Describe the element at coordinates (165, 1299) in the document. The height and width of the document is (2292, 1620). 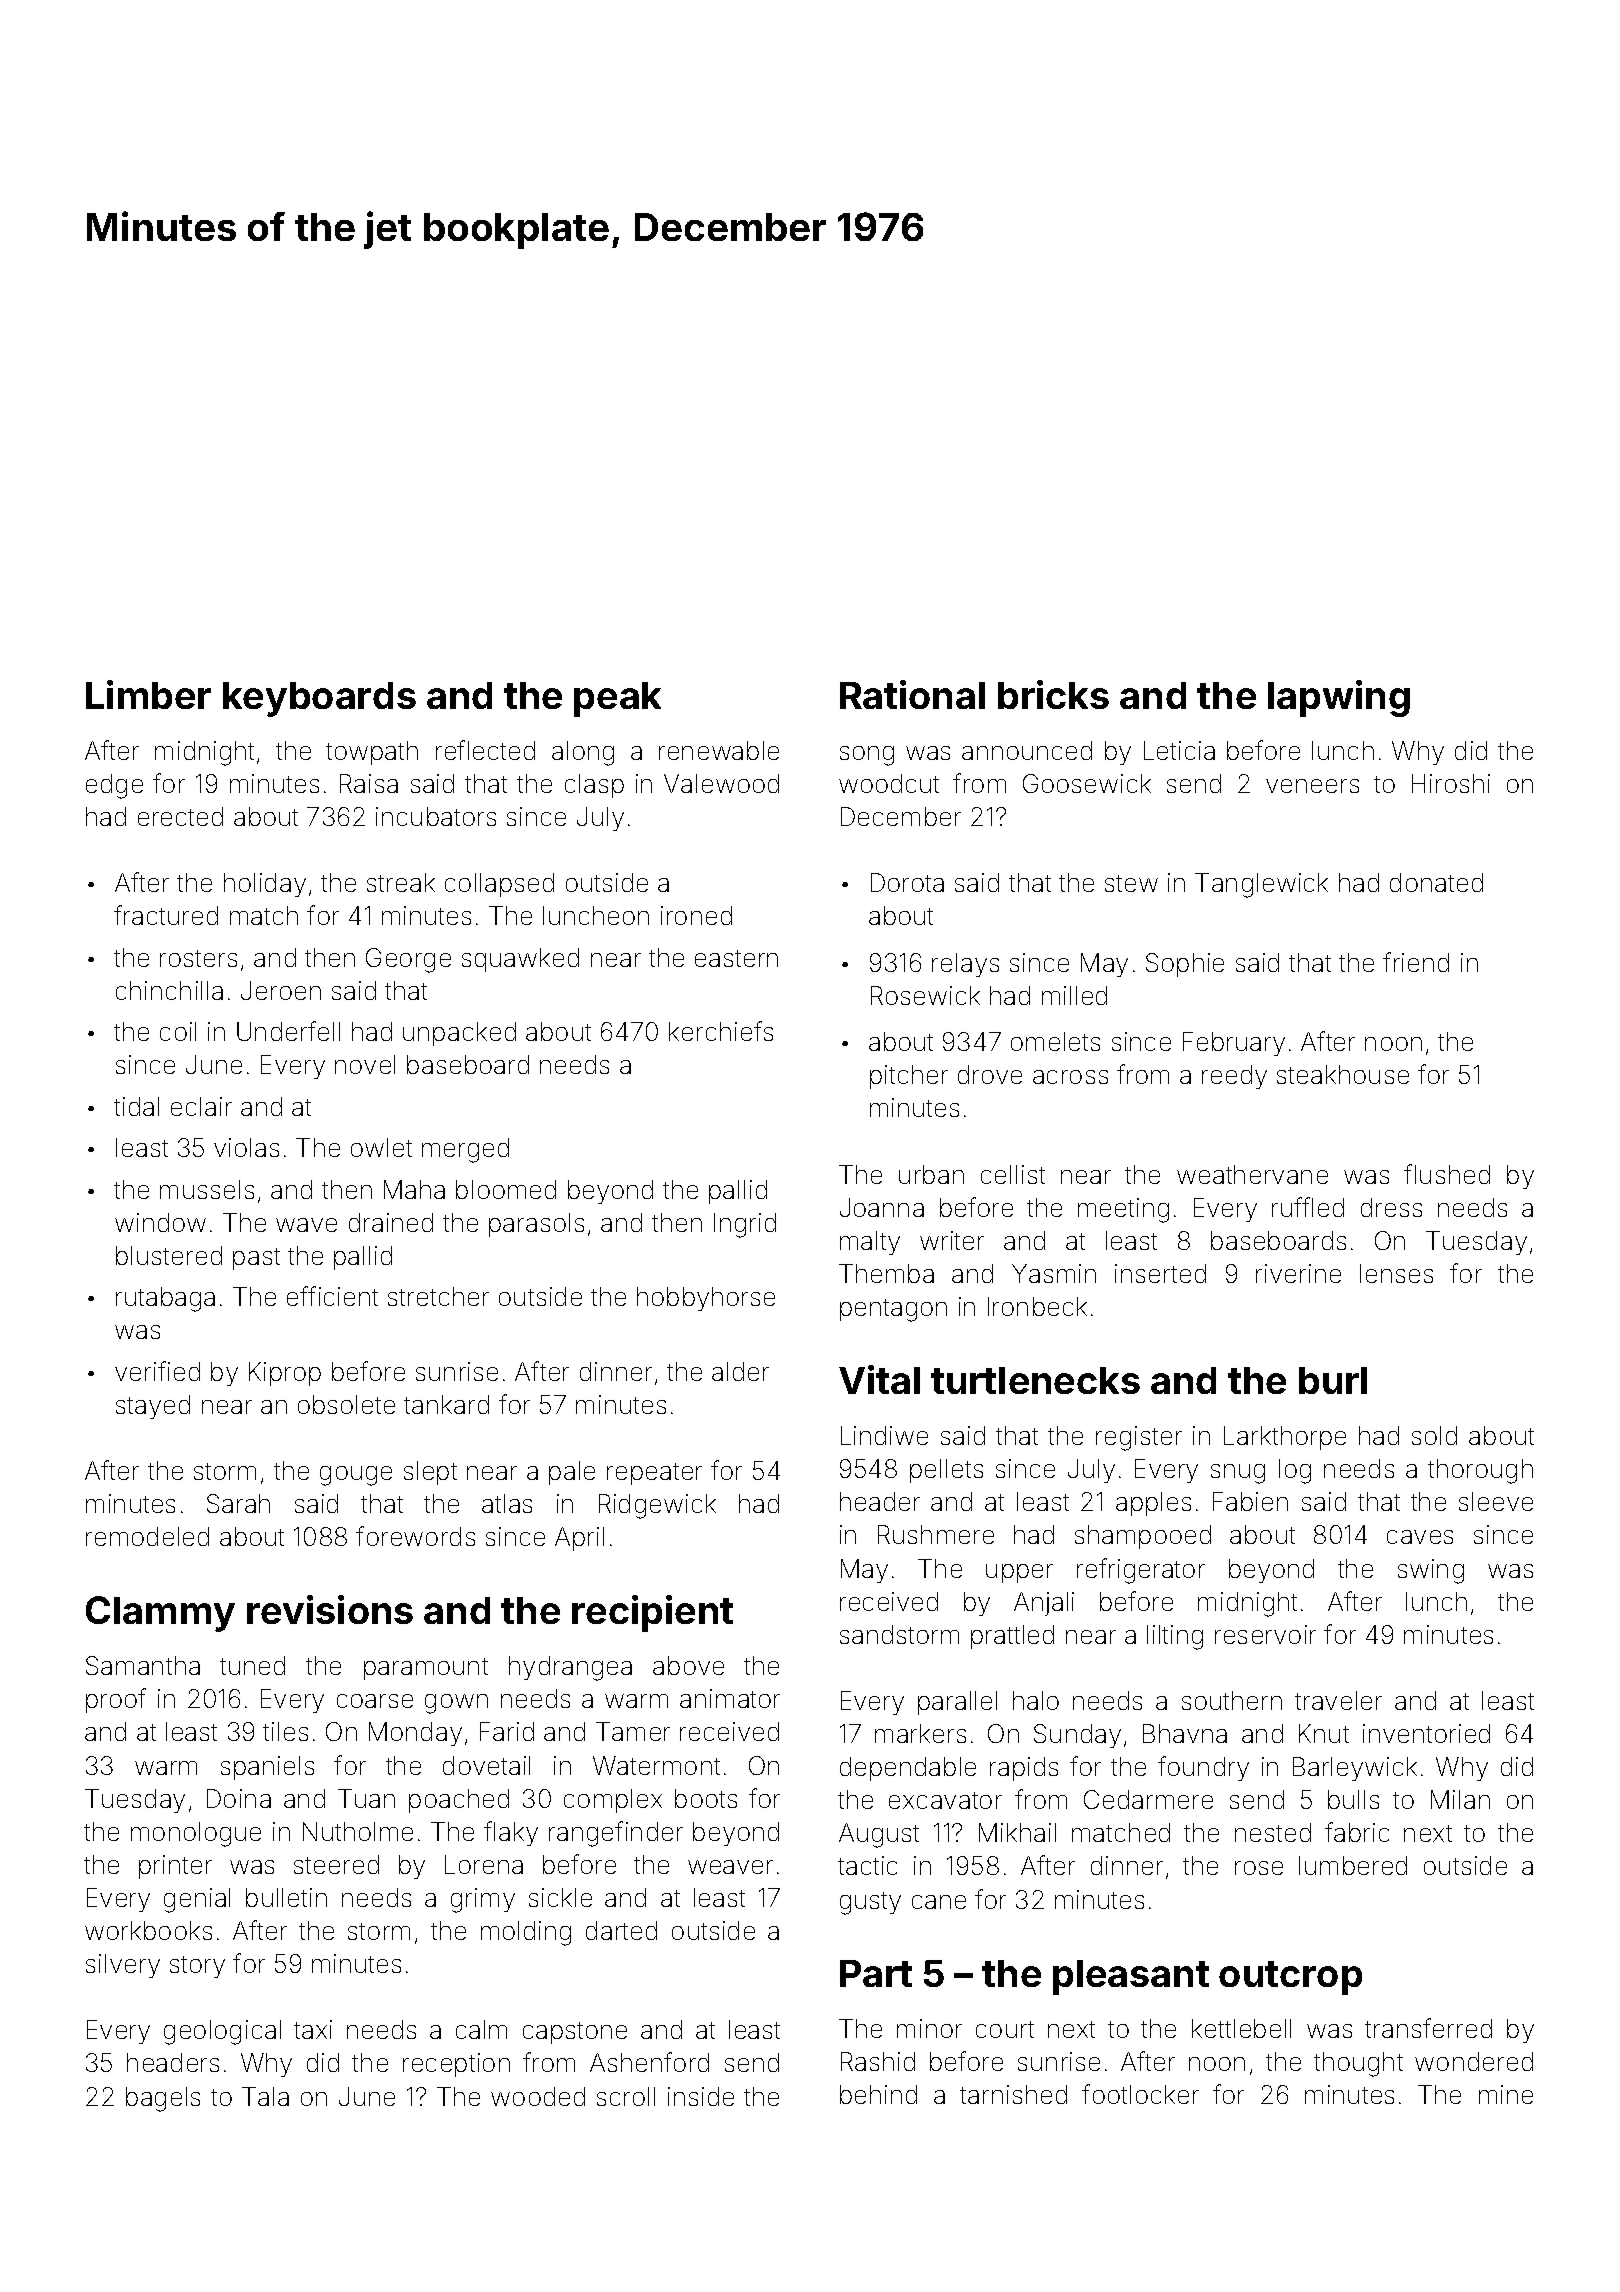
I see `rutabaga` at that location.
